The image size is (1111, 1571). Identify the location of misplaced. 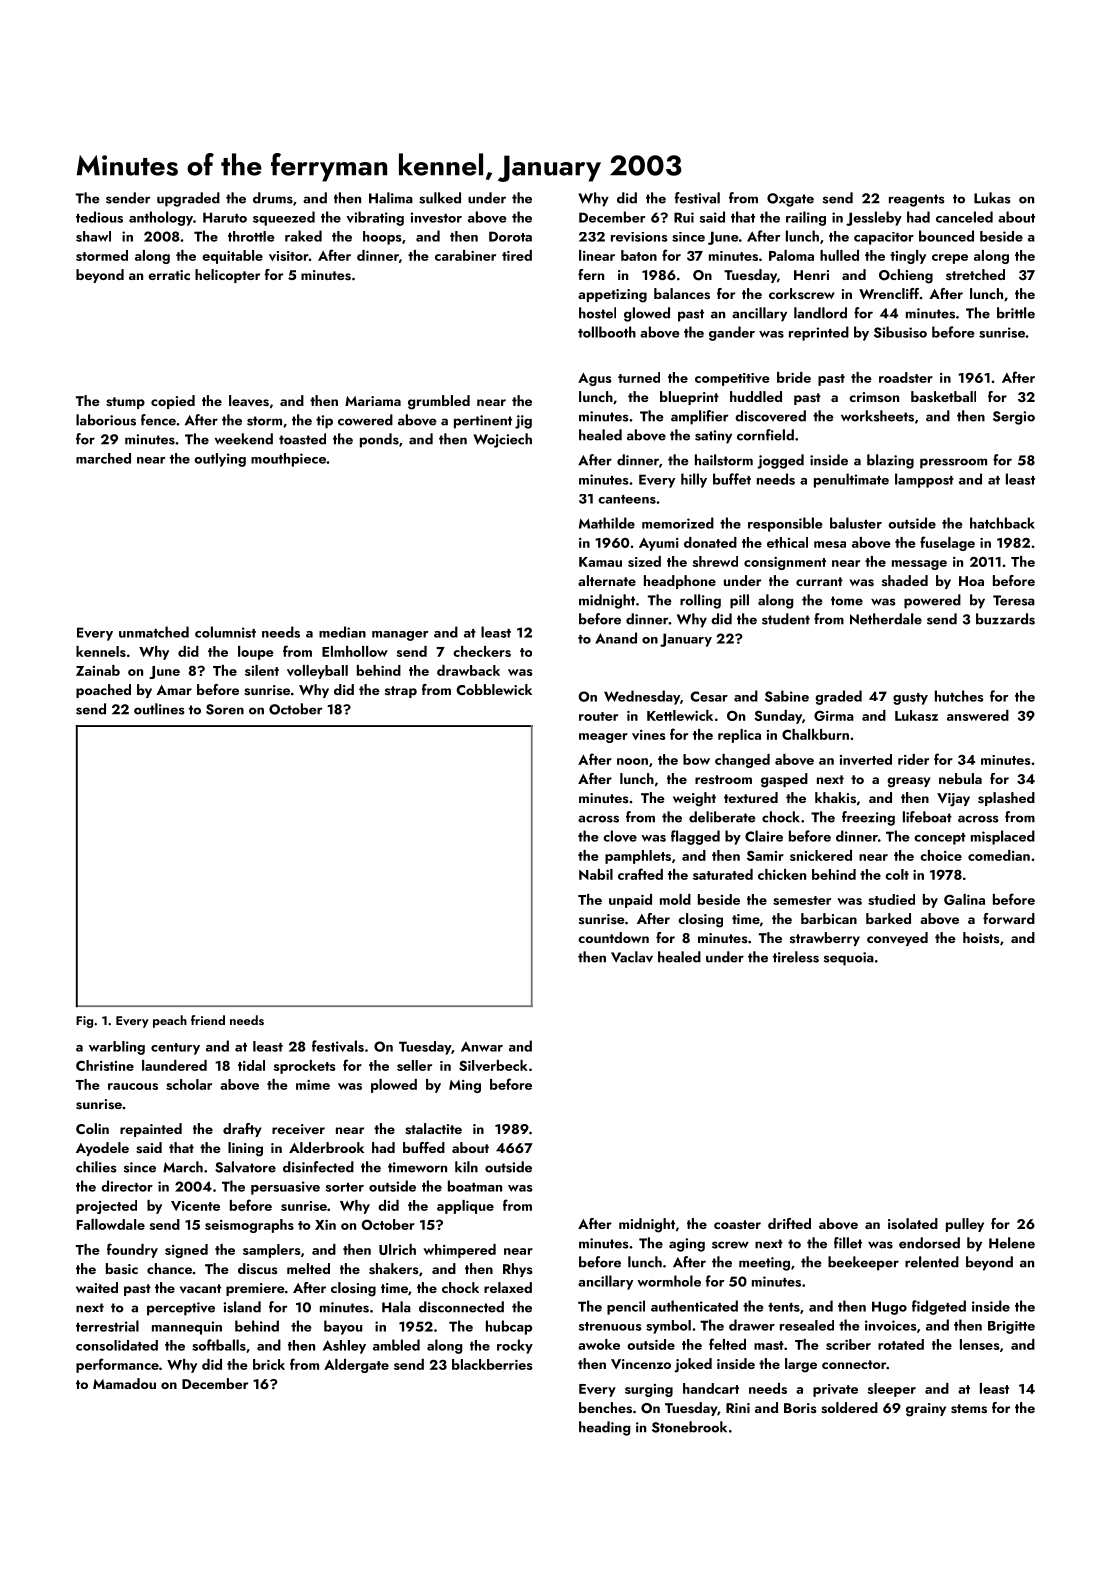
(1003, 837).
